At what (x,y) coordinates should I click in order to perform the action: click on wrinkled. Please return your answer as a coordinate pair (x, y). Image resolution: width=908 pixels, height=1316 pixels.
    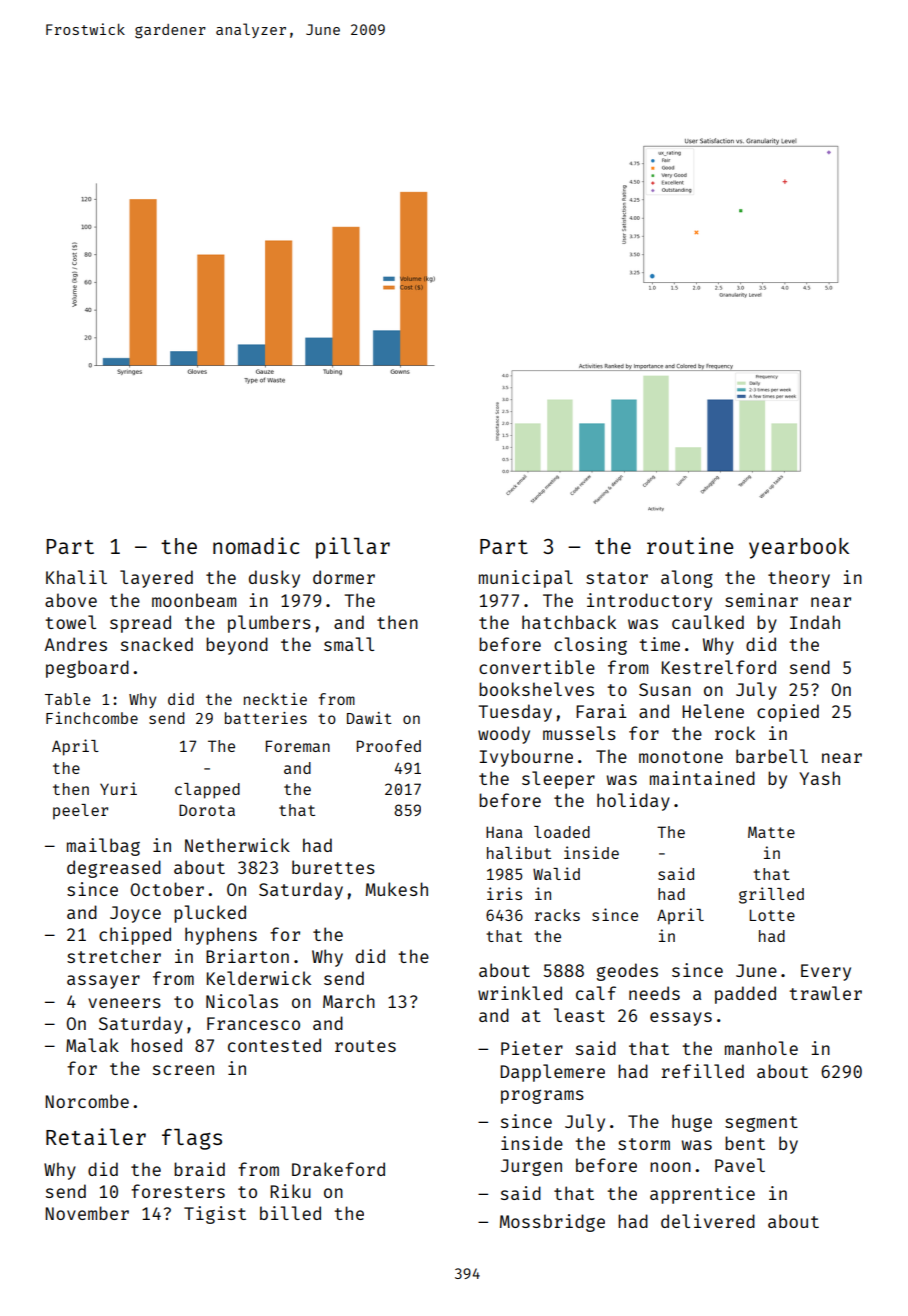
    Looking at the image, I should click on (520, 993).
